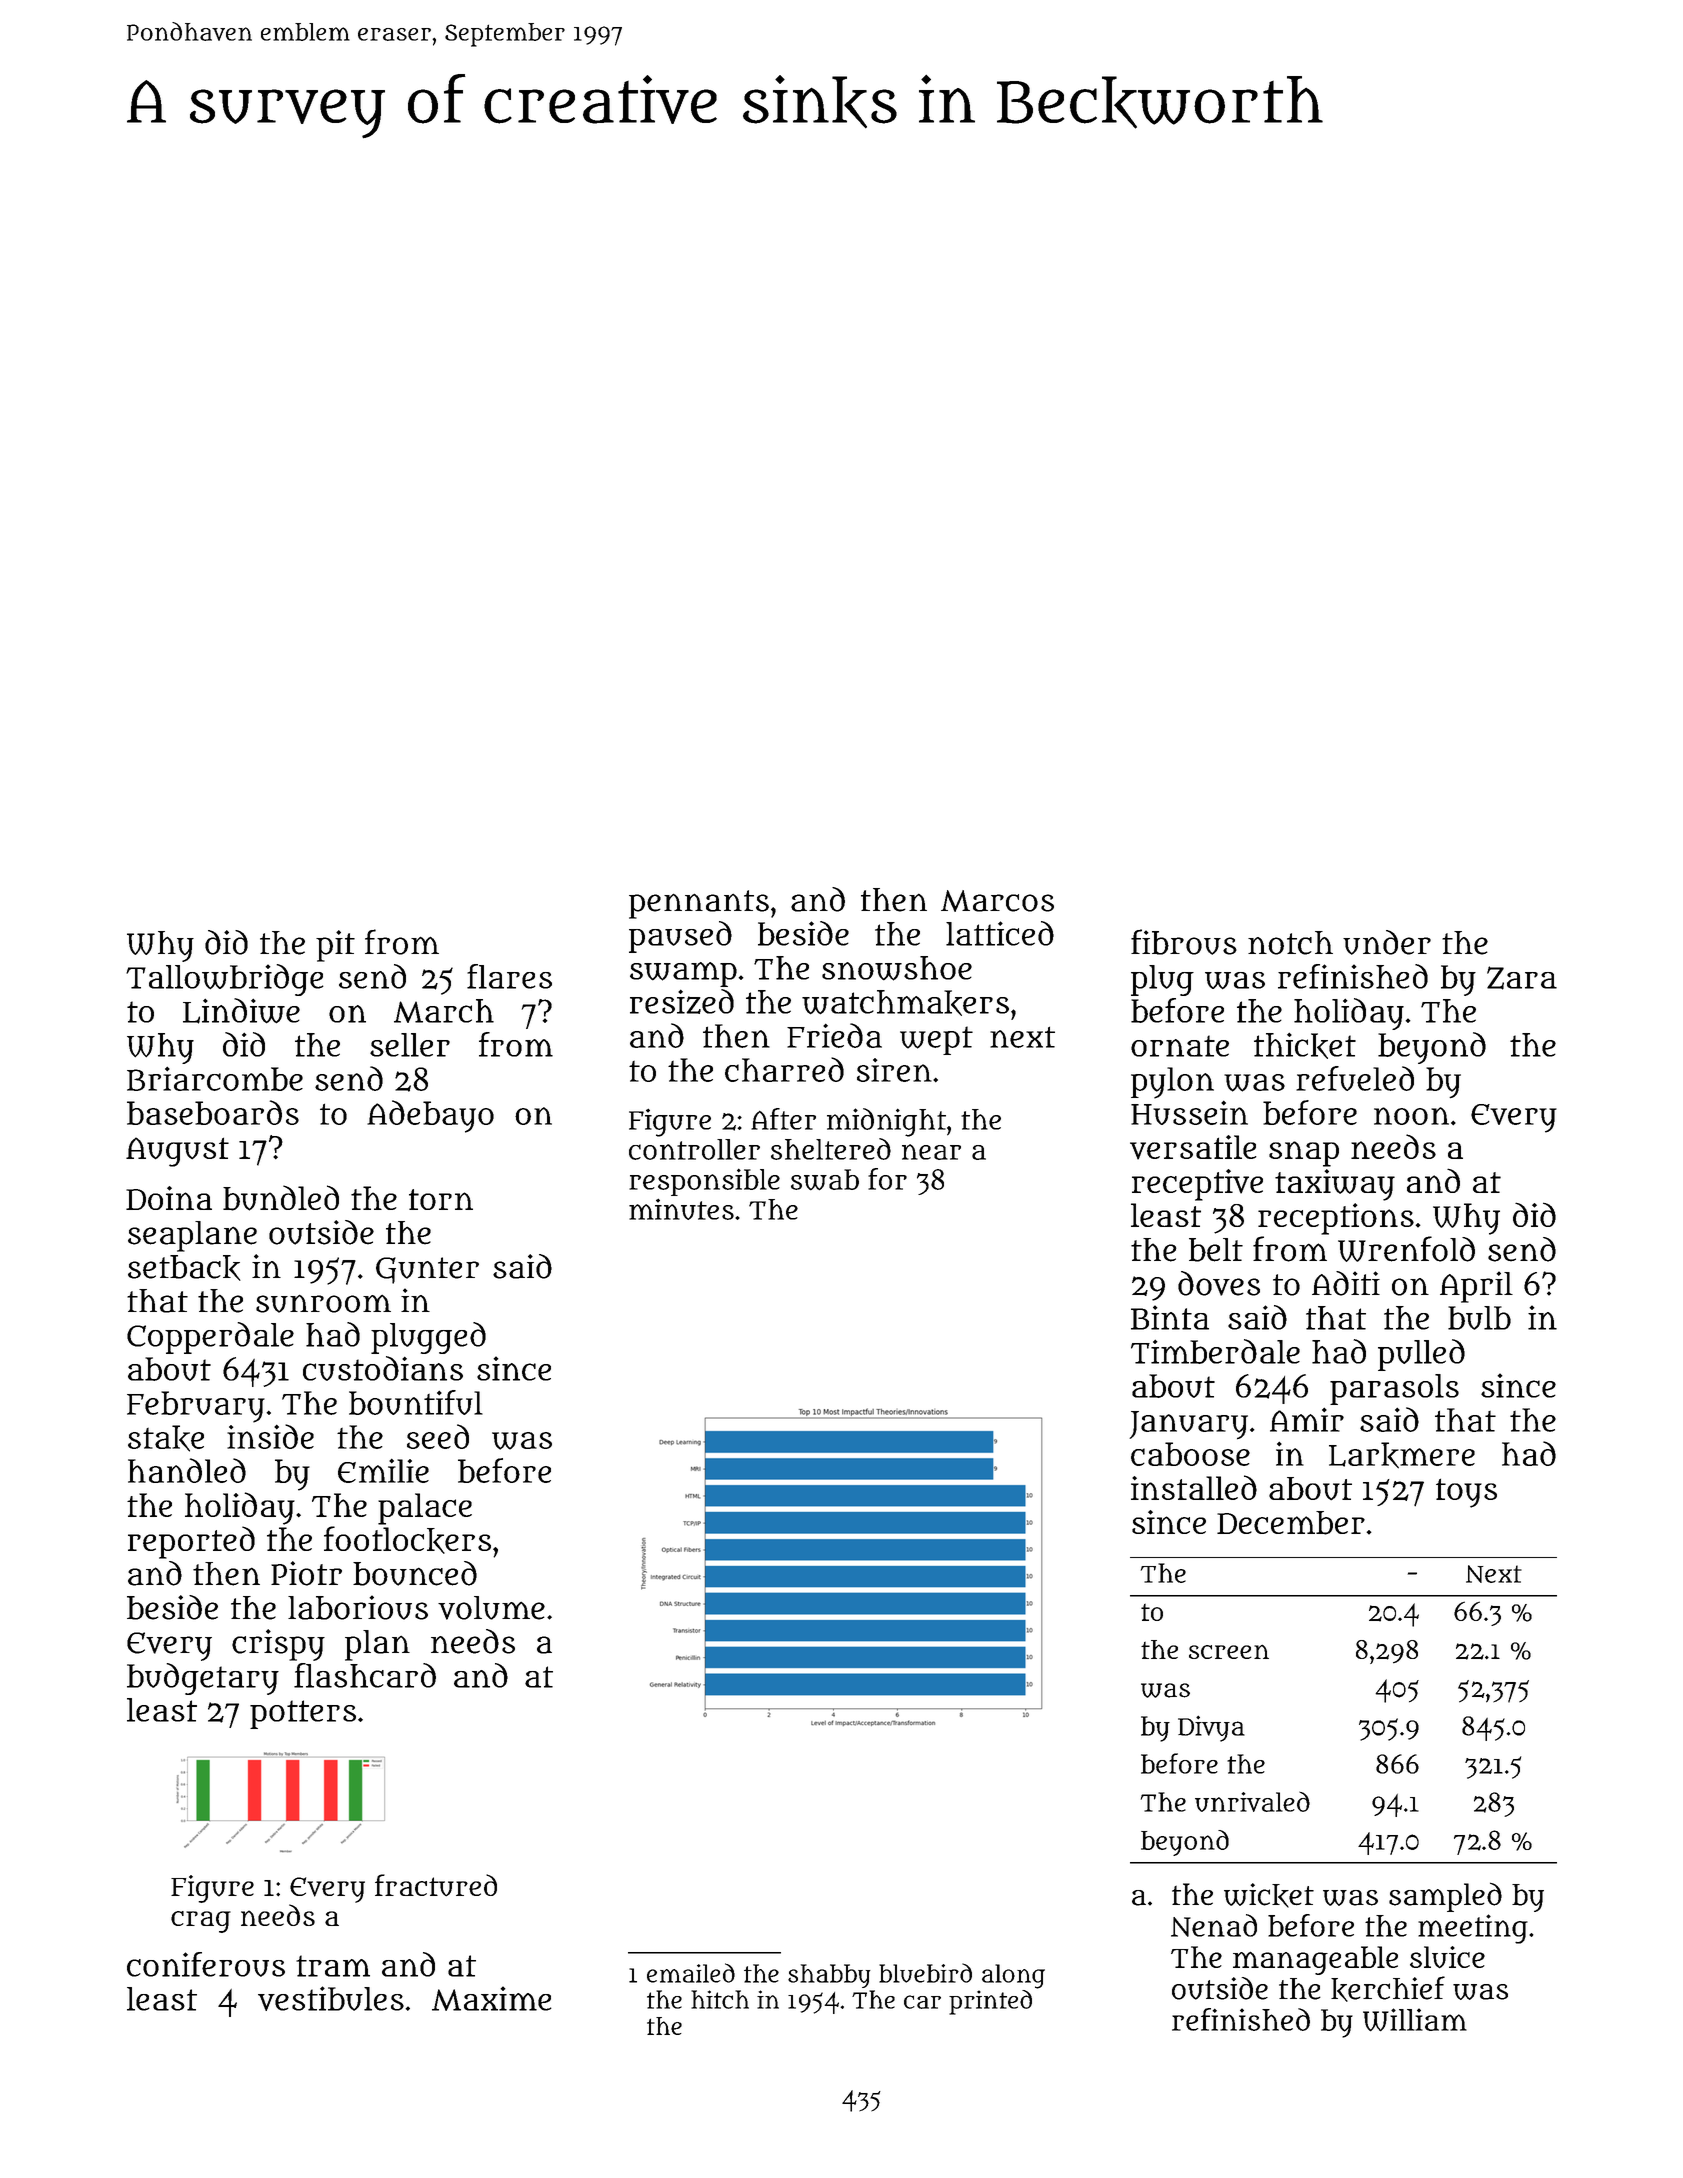 This page has width=1683, height=2178. I want to click on pennants, so click(699, 904).
